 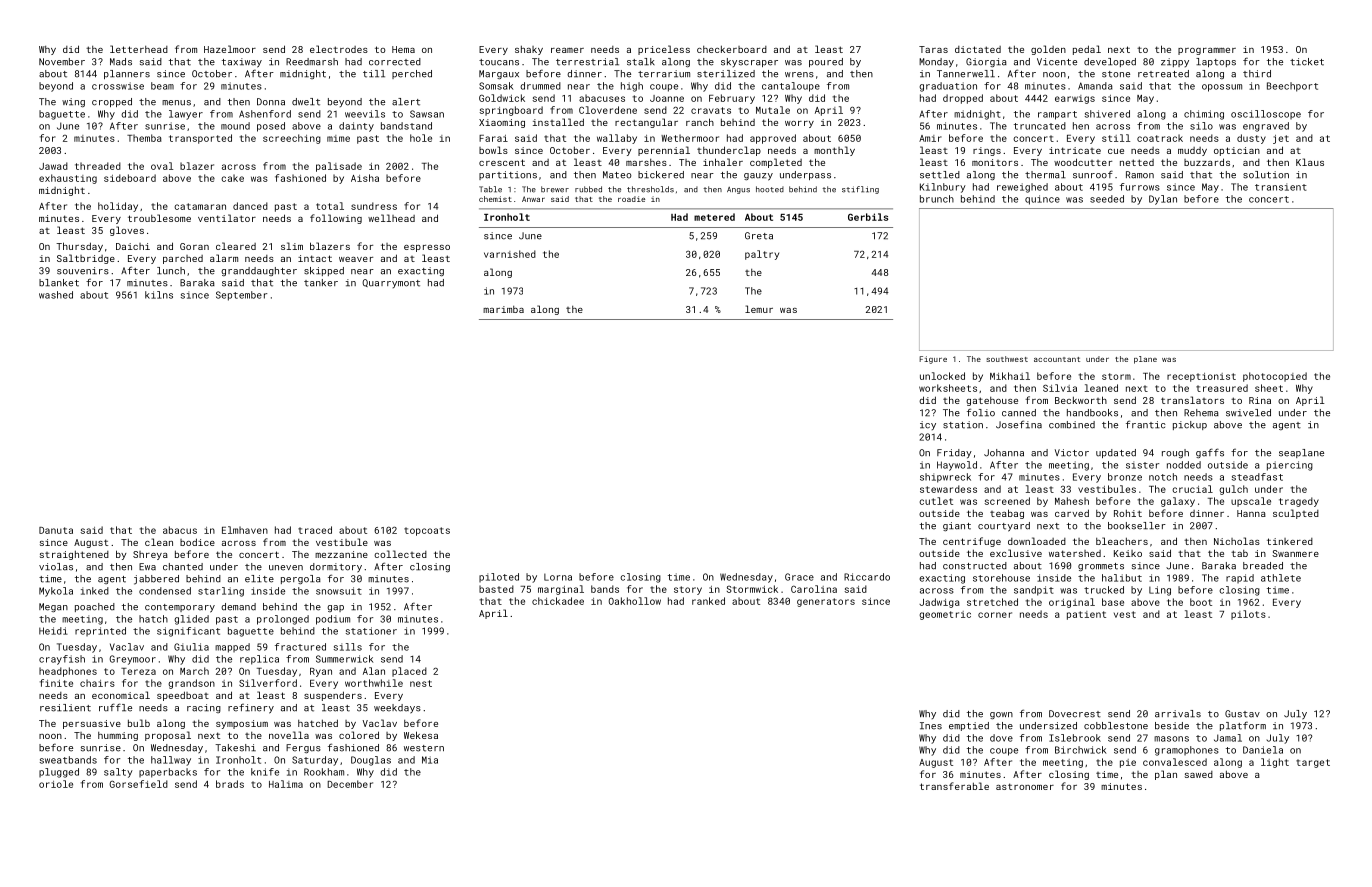 What do you see at coordinates (339, 591) in the document?
I see `snowsuit` at bounding box center [339, 591].
